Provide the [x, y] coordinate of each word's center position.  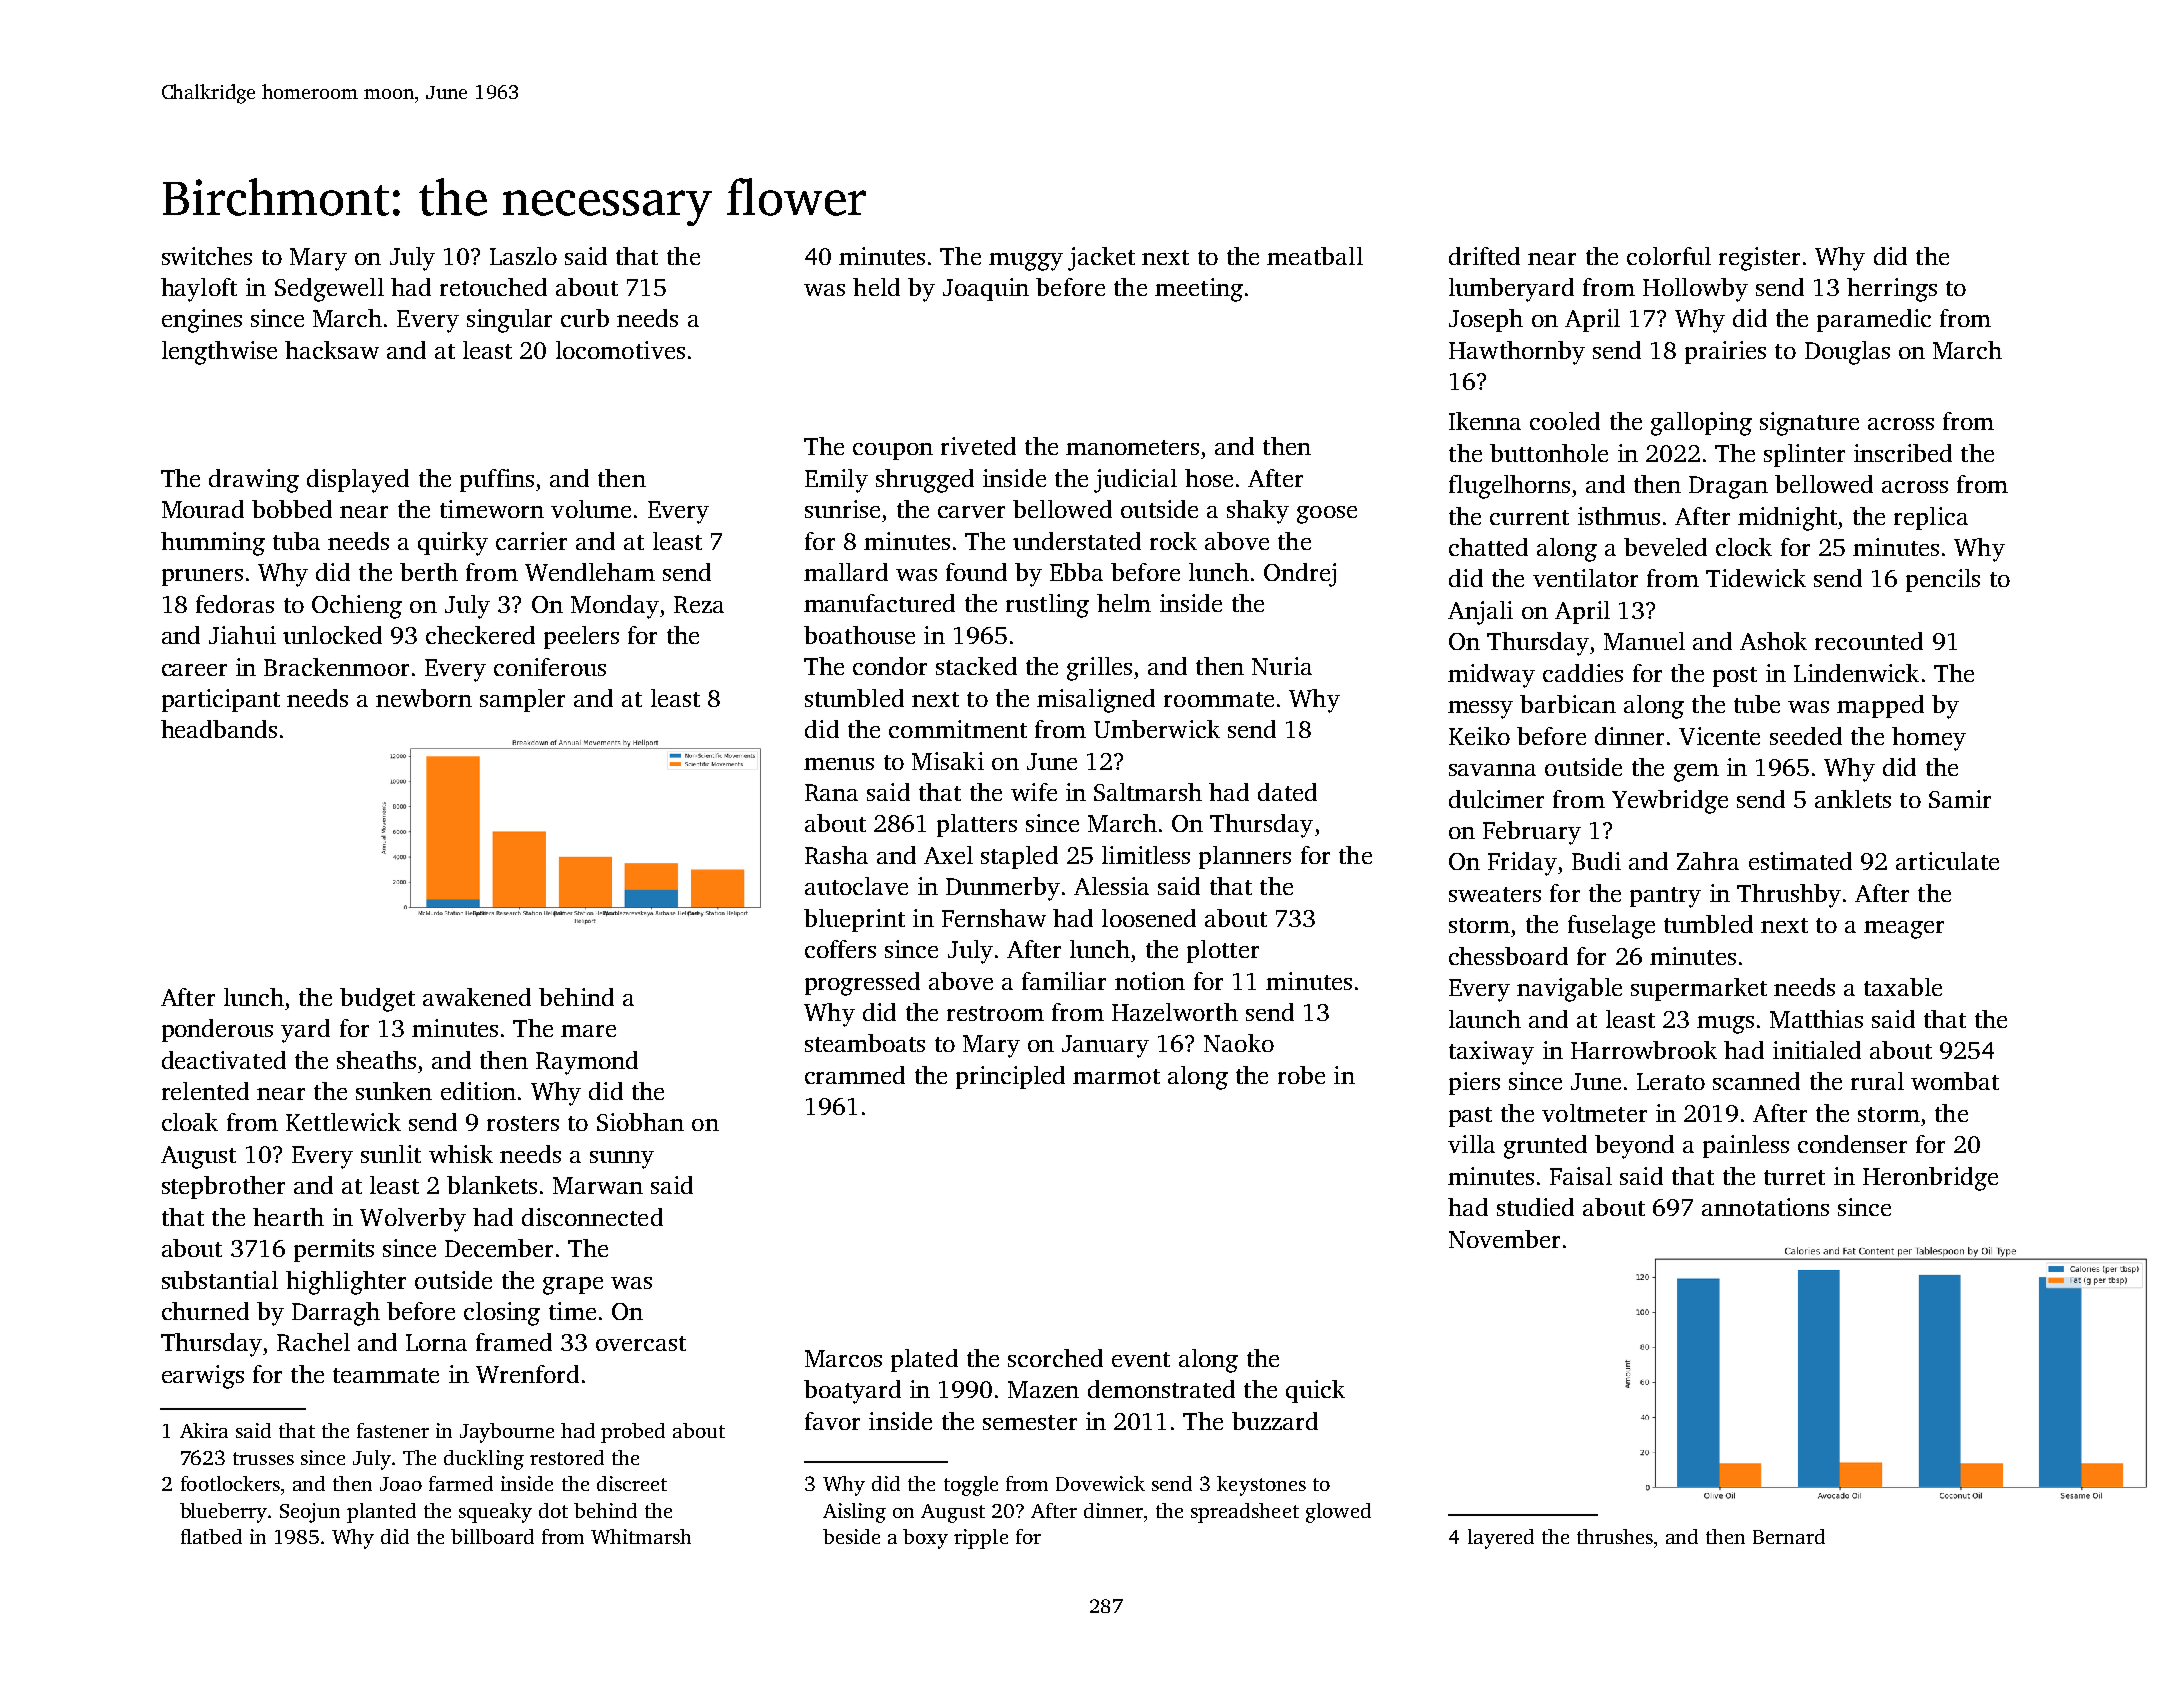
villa [1471, 1144]
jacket [1101, 259]
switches [207, 256]
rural [1877, 1081]
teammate [386, 1375]
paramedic [1874, 320]
